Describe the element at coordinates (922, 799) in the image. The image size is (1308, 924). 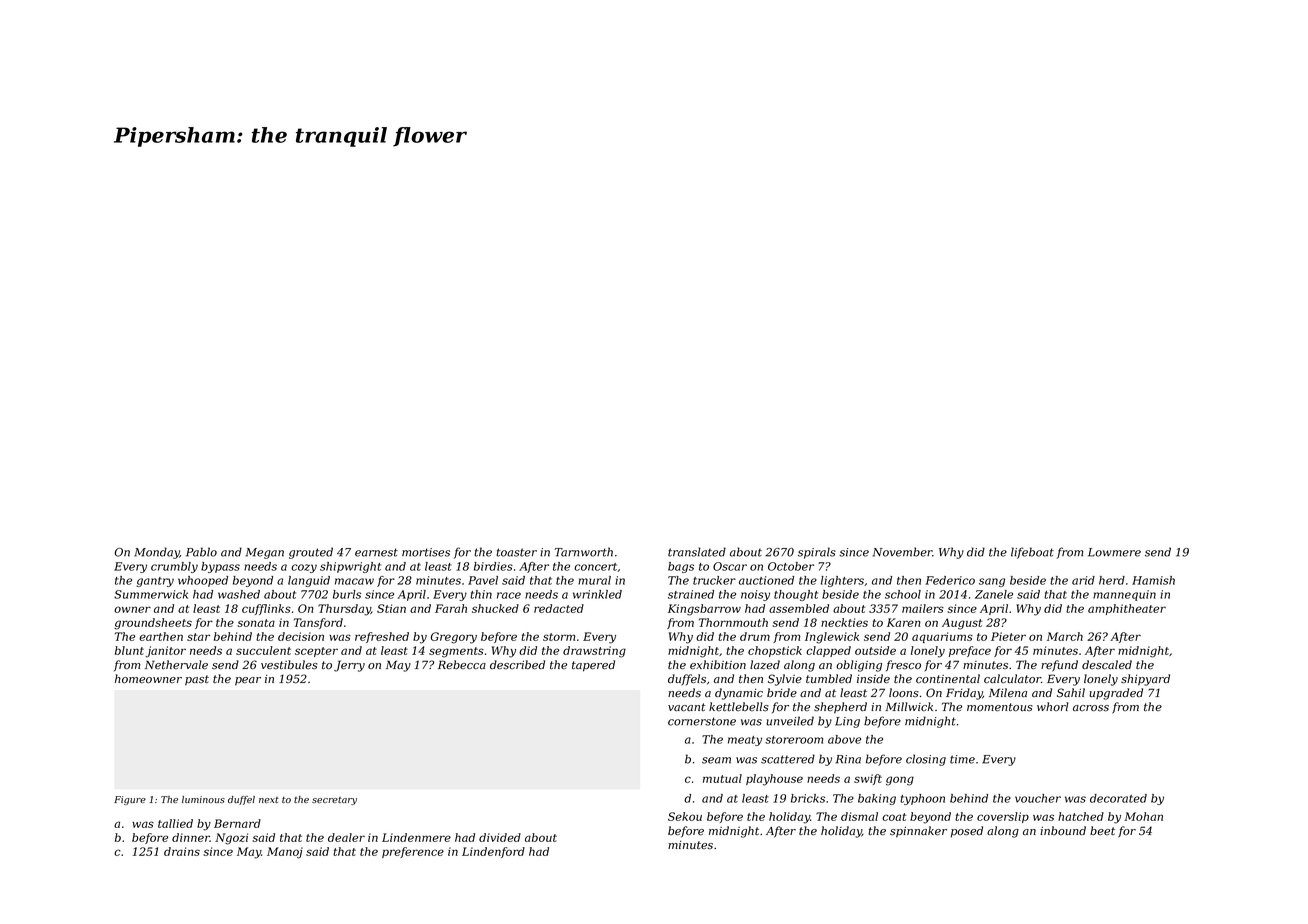
I see `typhoon` at that location.
